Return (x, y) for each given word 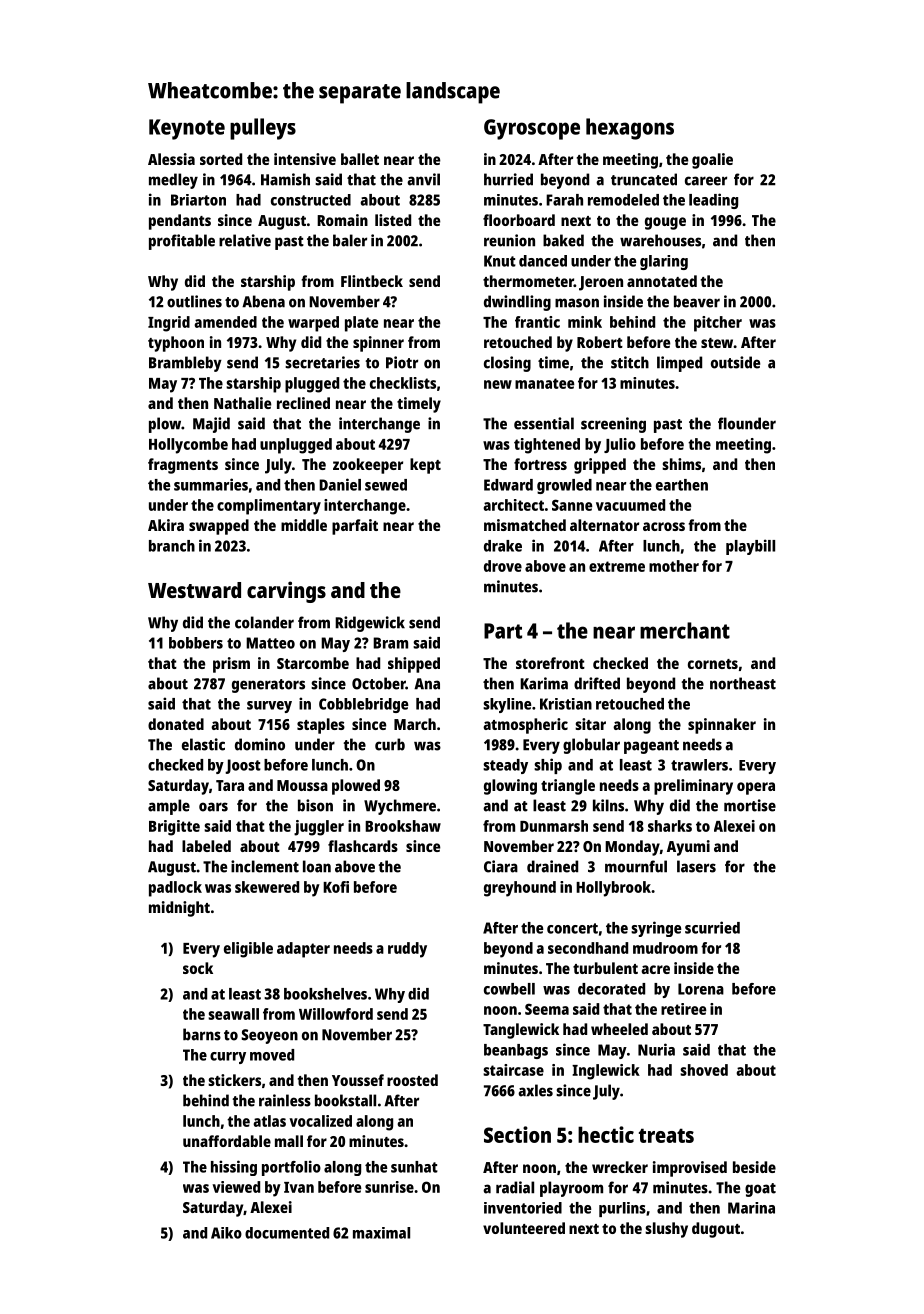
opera (756, 788)
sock (198, 968)
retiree (683, 1009)
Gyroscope (532, 129)
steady (505, 766)
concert (572, 928)
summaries (211, 484)
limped (679, 364)
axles (535, 1090)
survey (269, 707)
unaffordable (227, 1141)
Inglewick (606, 1072)
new (498, 384)
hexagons (630, 129)
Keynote (187, 129)
